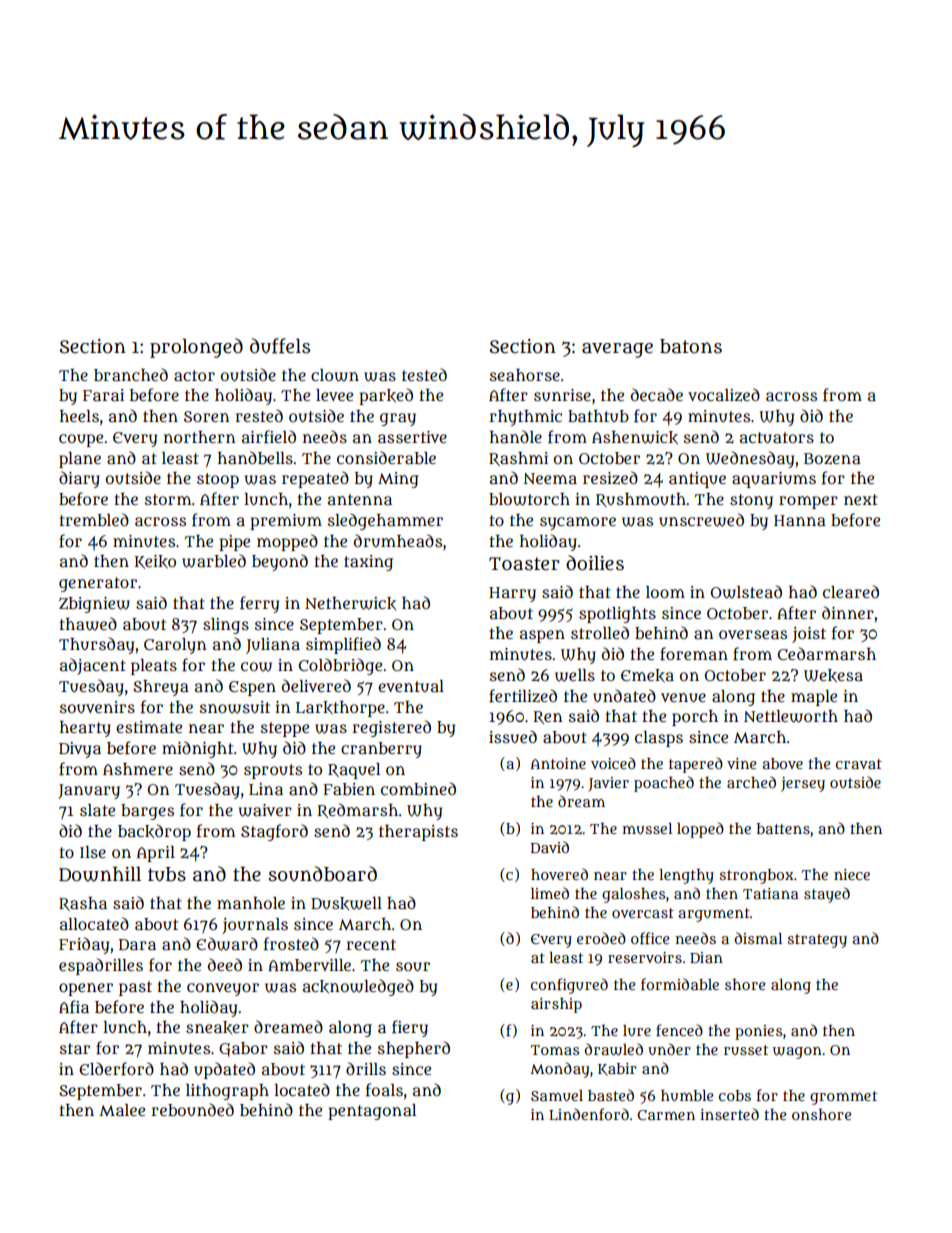  Describe the element at coordinates (569, 986) in the page. I see `configured` at that location.
